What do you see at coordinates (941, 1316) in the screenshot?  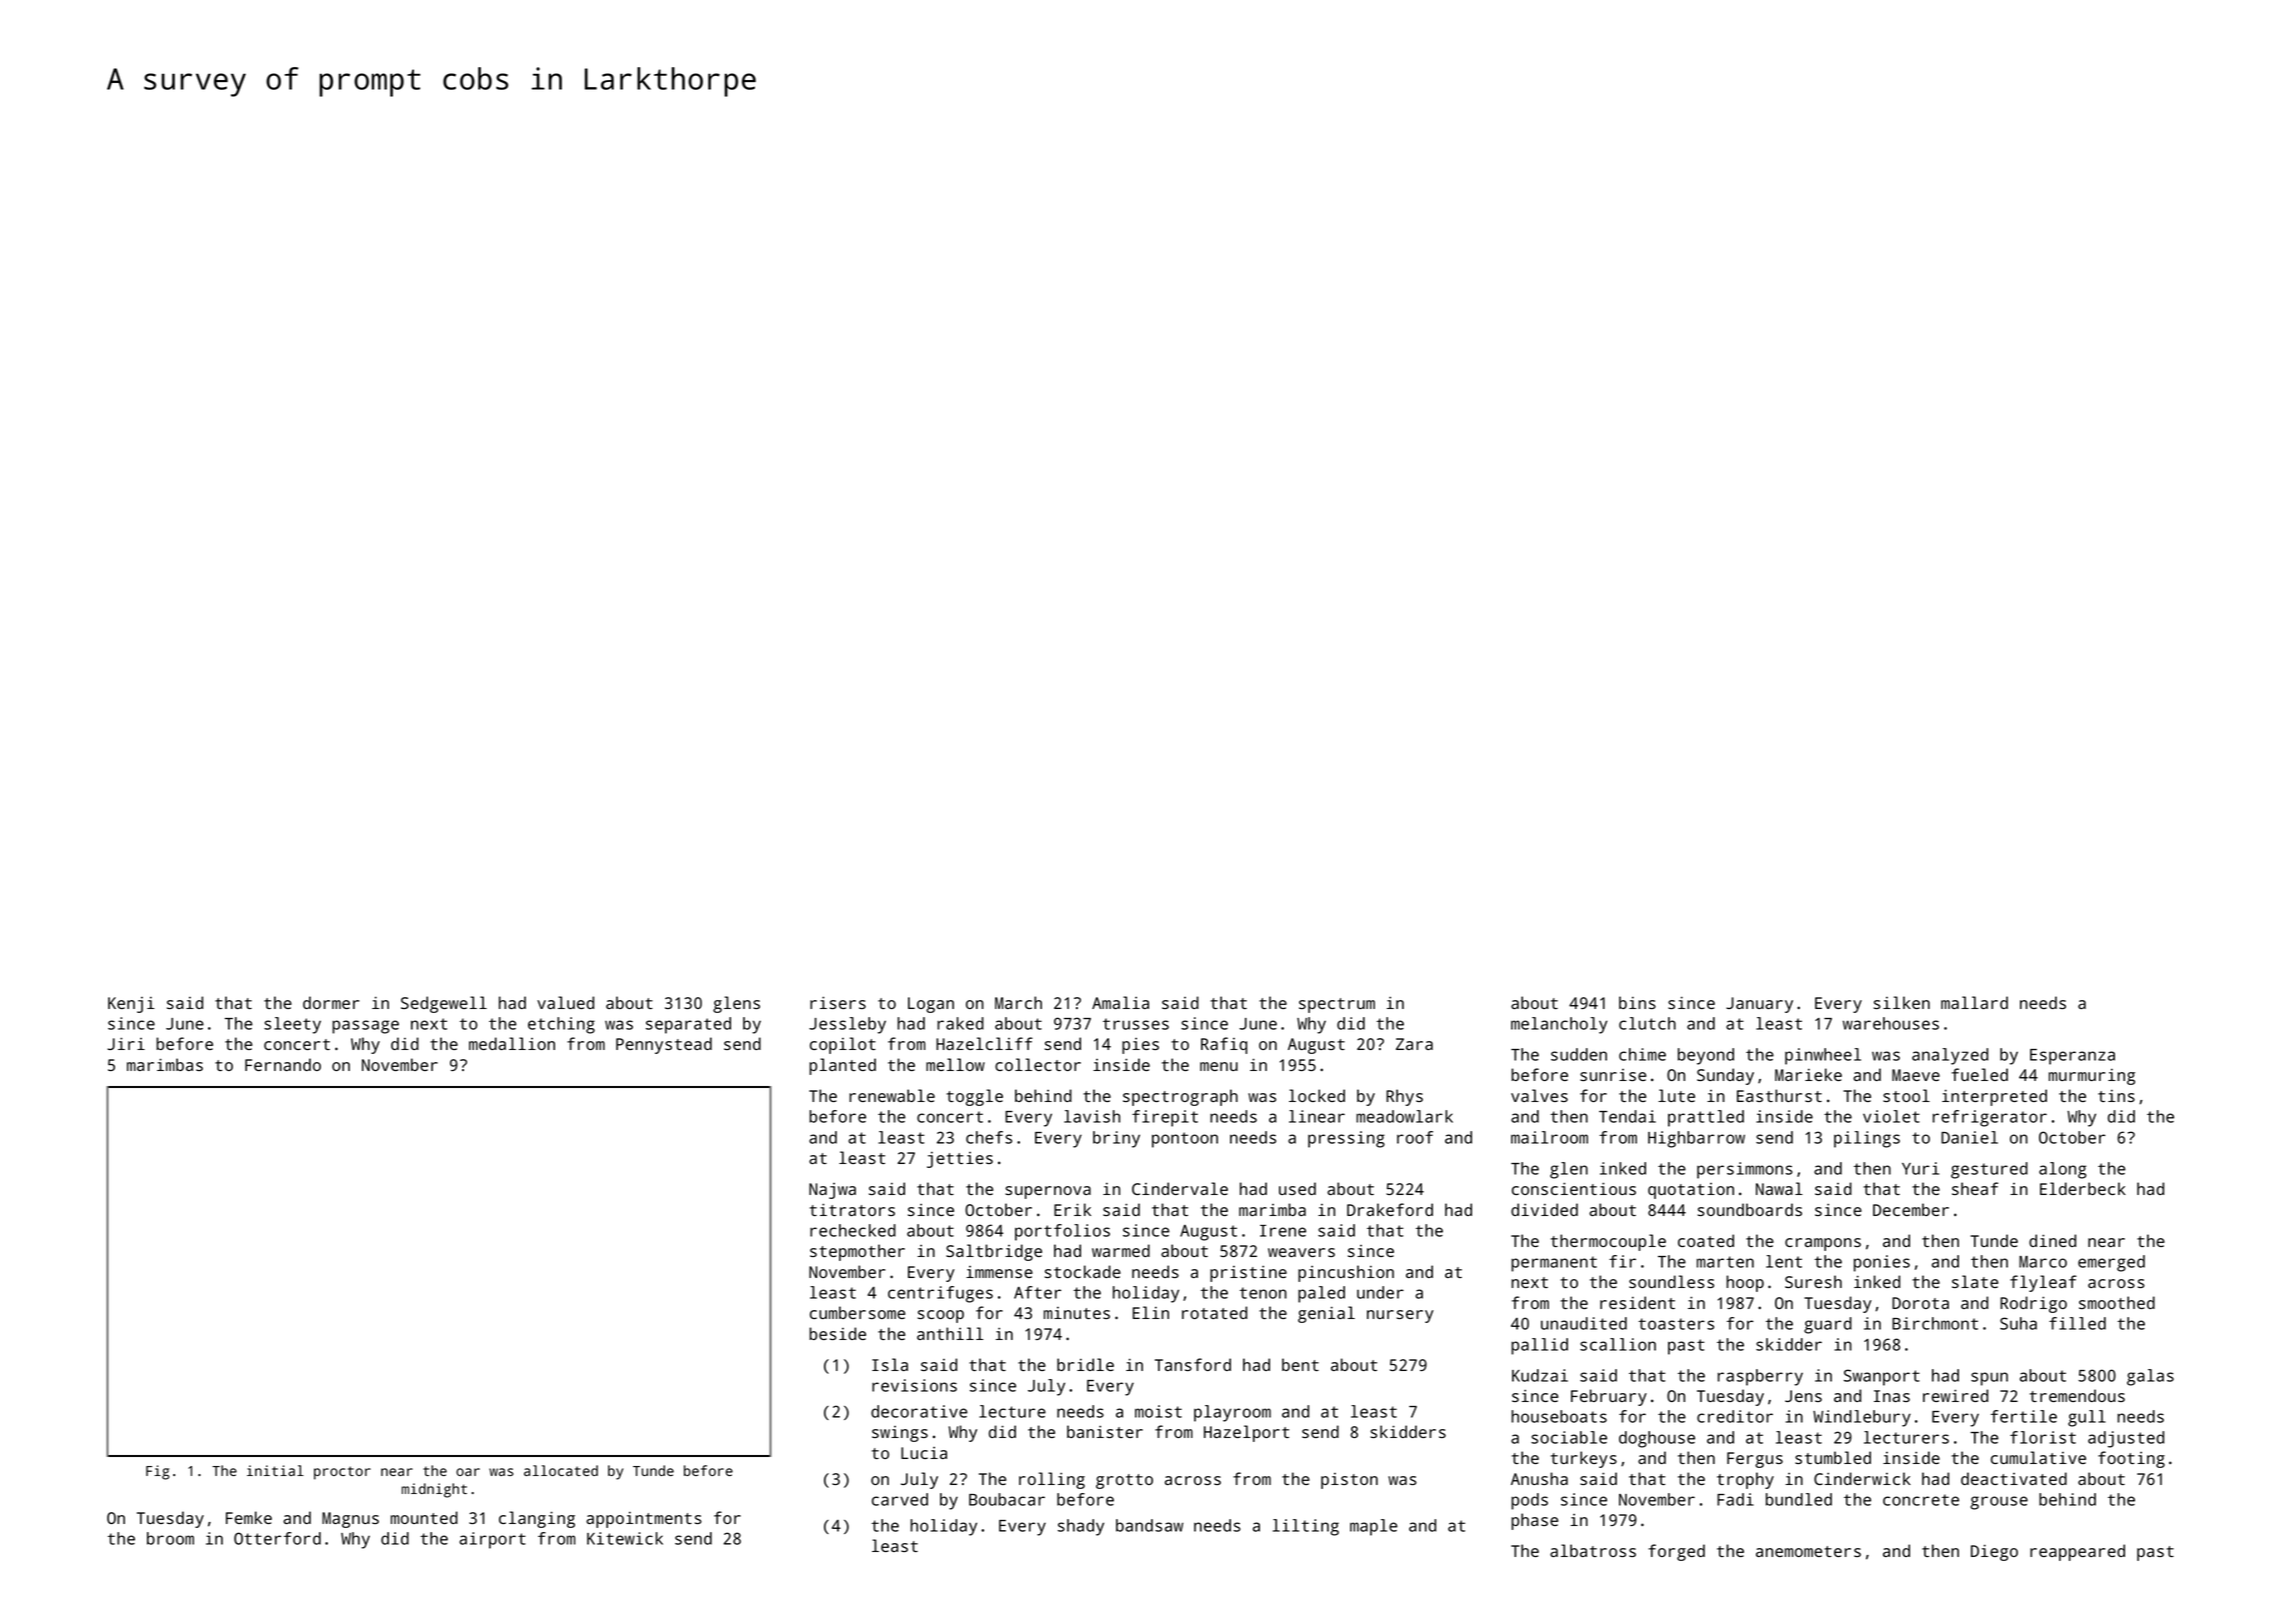 I see `scoop` at bounding box center [941, 1316].
